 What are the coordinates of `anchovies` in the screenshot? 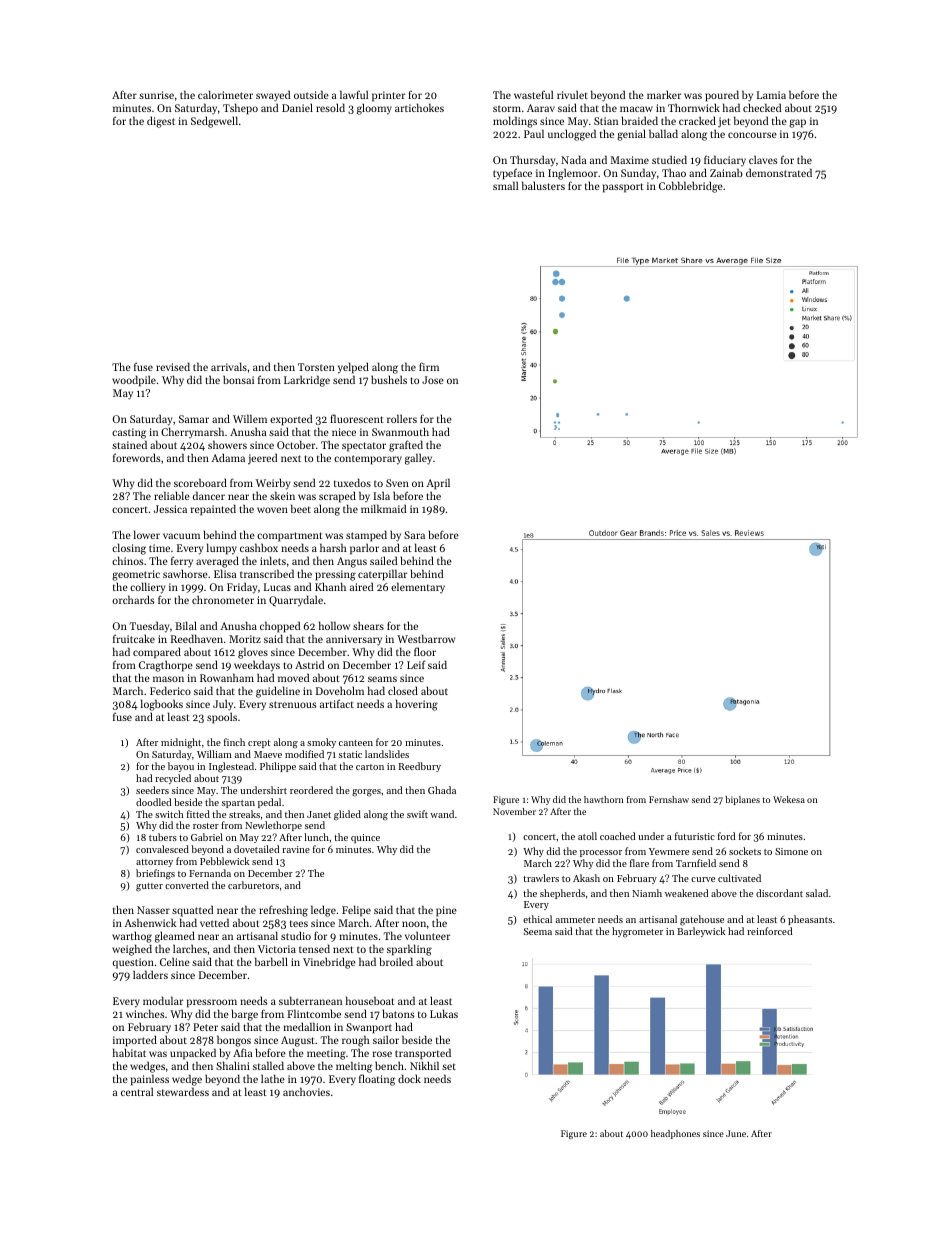 It's located at (306, 1091).
